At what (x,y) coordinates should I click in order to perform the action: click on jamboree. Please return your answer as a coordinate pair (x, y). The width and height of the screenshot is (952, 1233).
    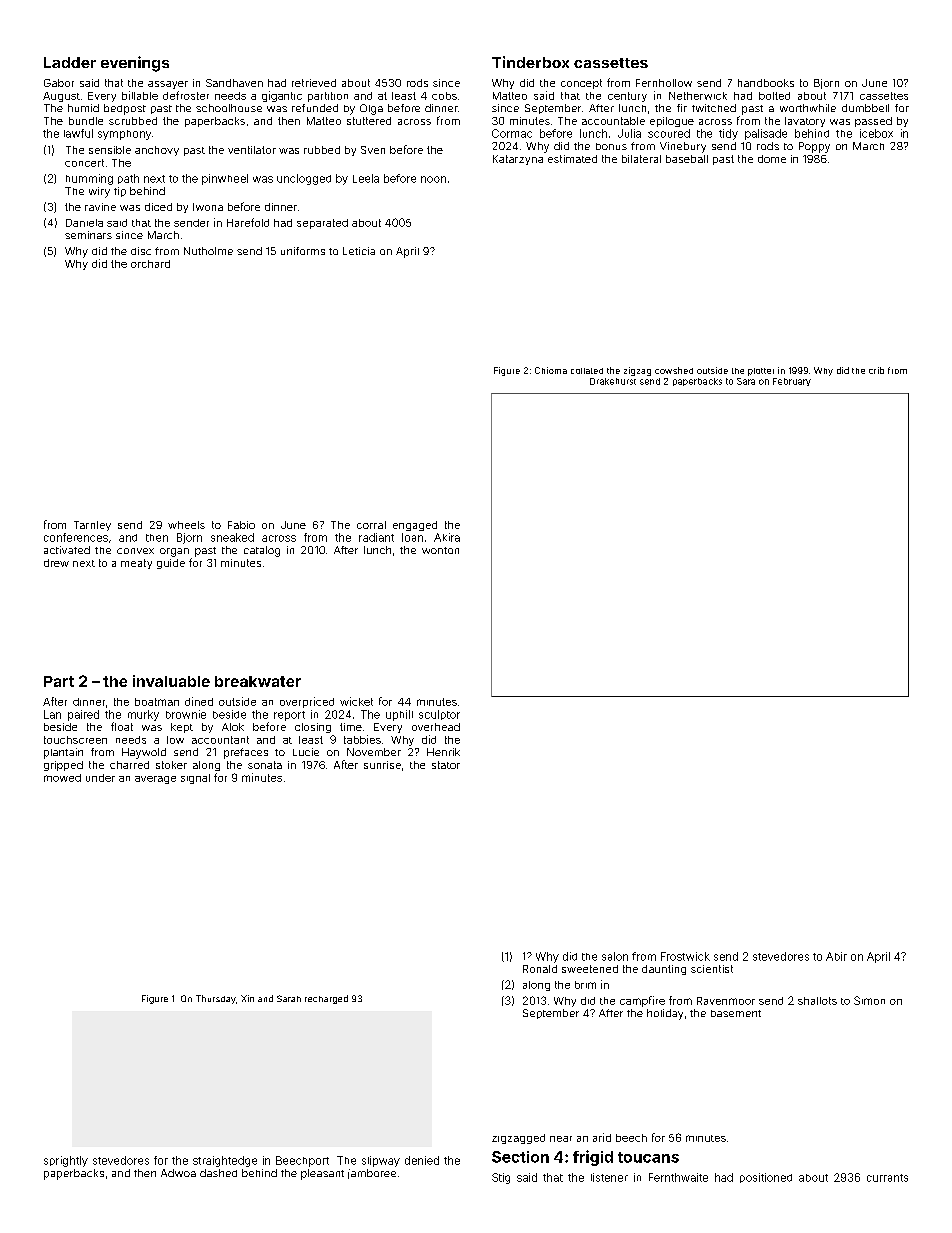
    Looking at the image, I should click on (372, 1174).
